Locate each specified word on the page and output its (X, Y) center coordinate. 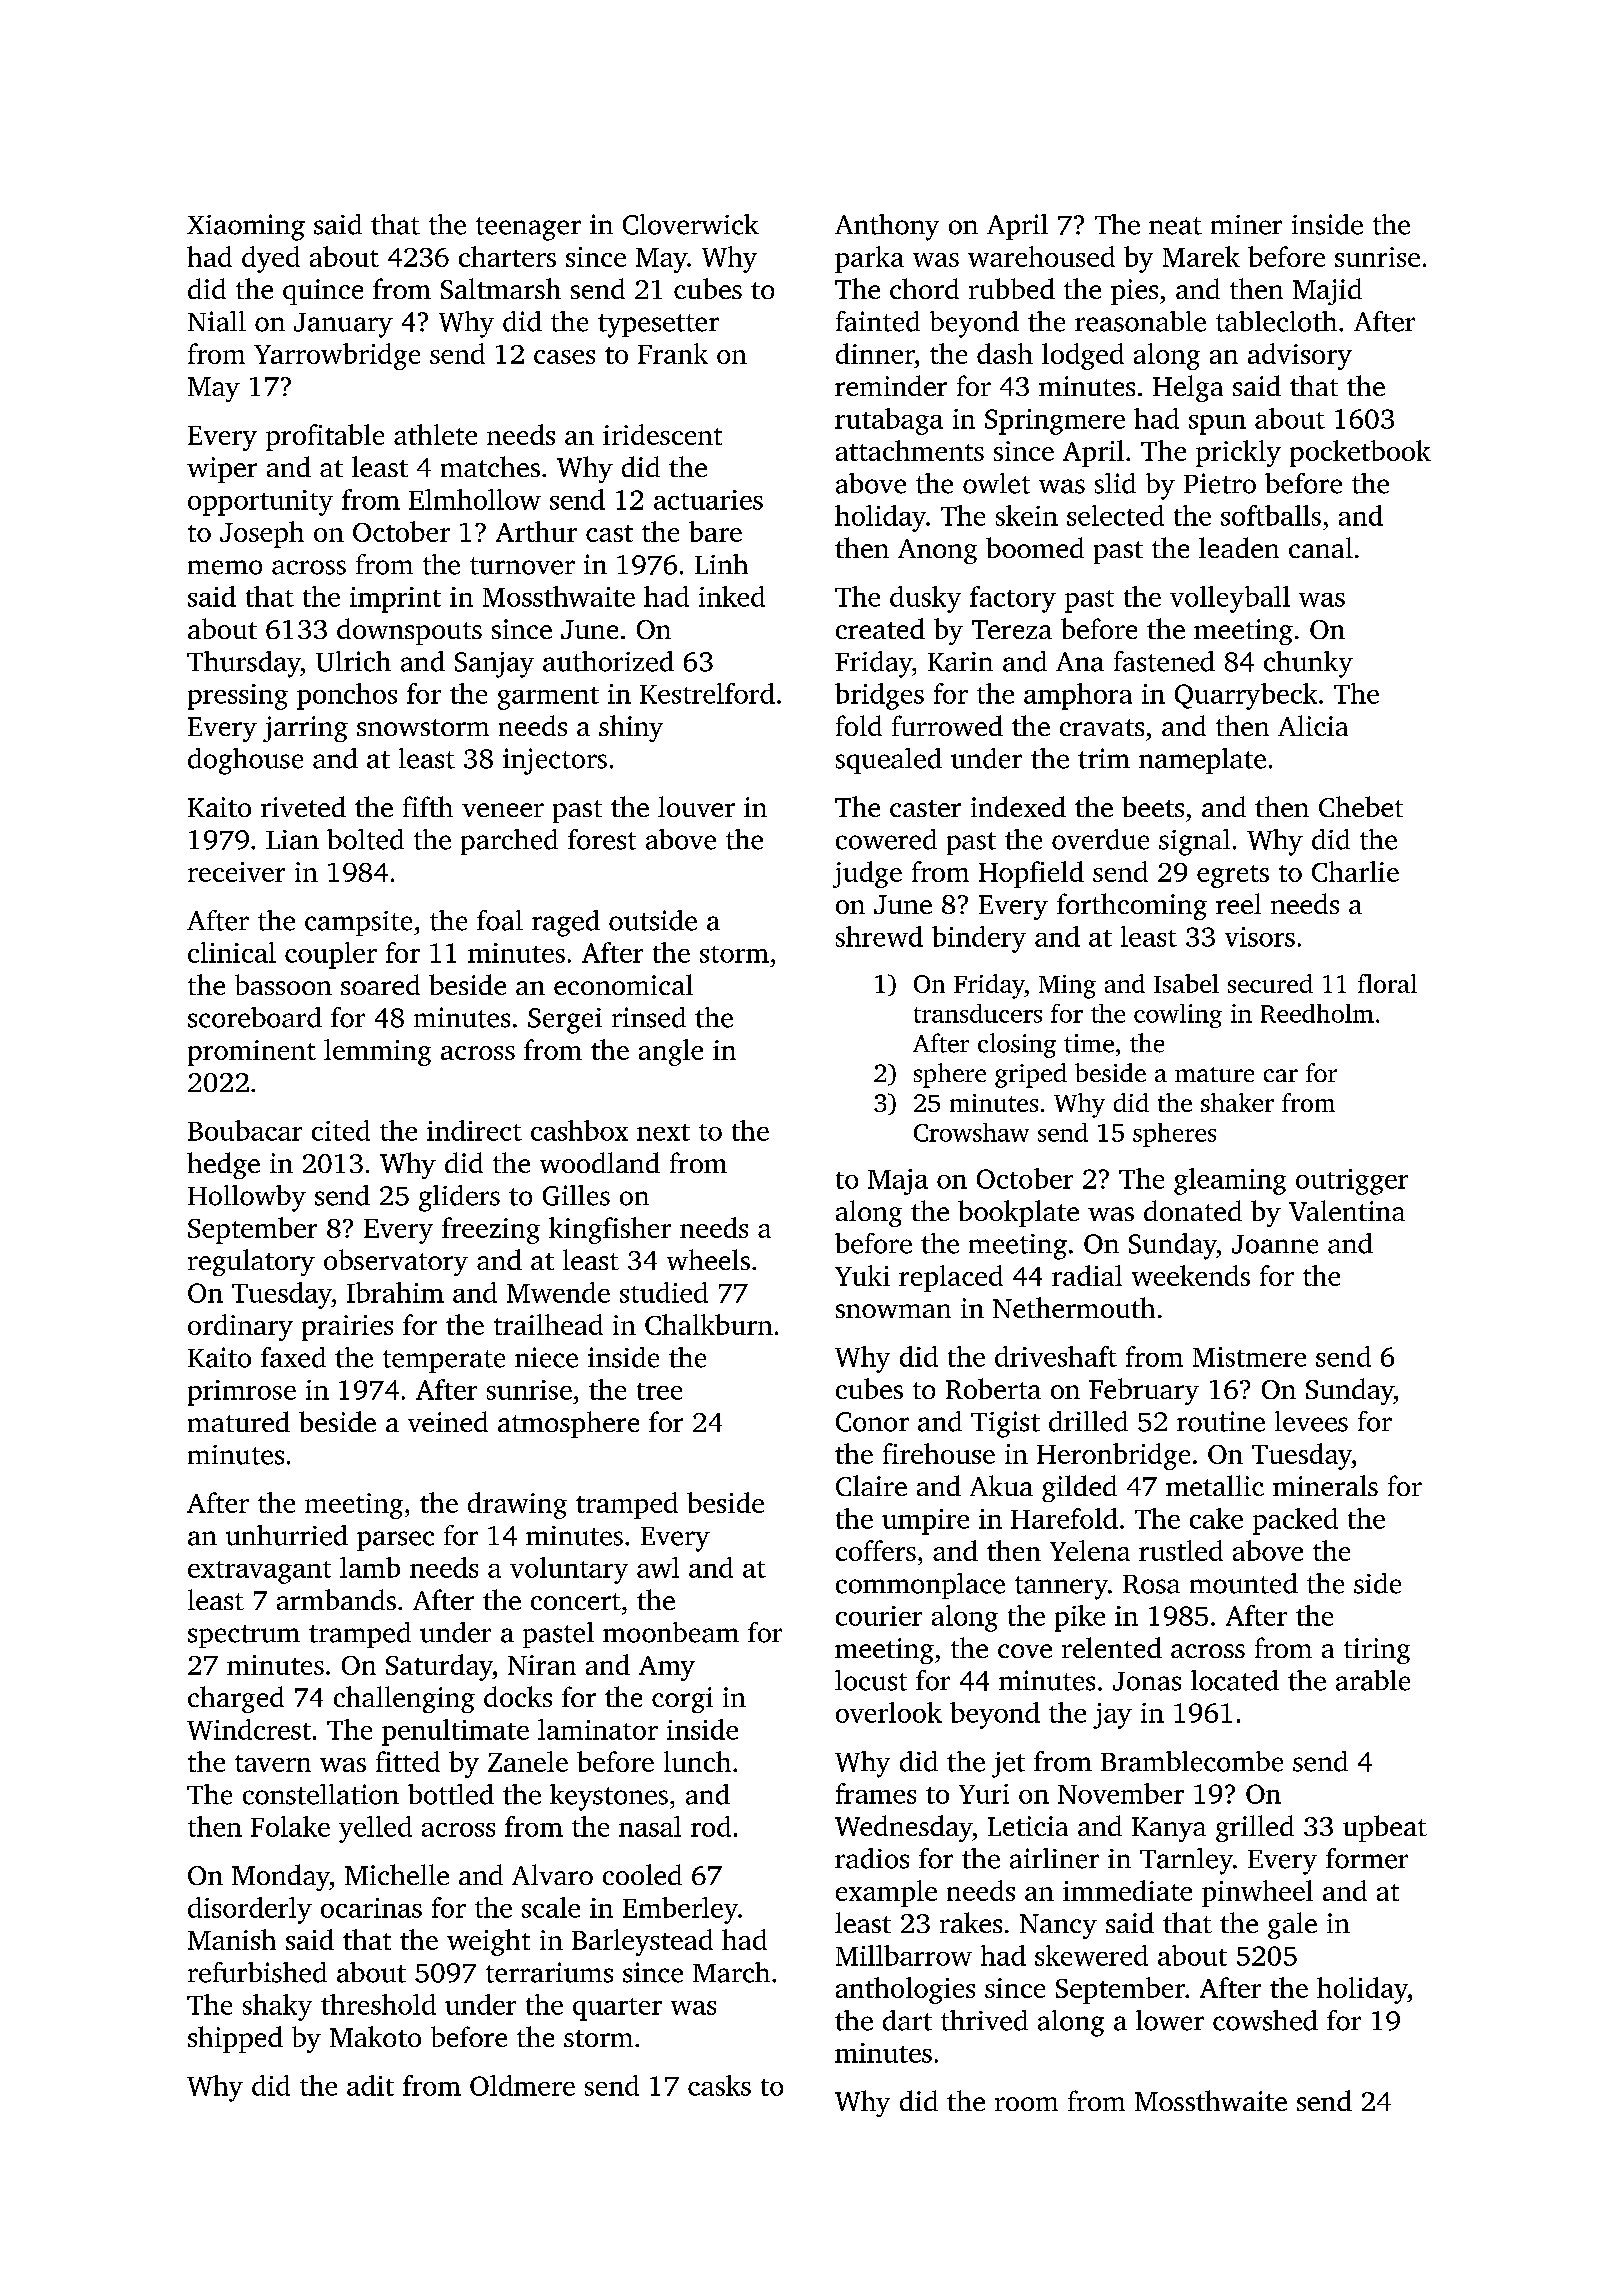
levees (1311, 1421)
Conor (872, 1422)
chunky (1308, 664)
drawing (517, 1505)
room (1026, 2104)
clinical (232, 952)
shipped (235, 2039)
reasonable (1140, 321)
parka (869, 259)
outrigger (1352, 1182)
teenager (528, 229)
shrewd (879, 936)
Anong (937, 551)
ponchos (347, 696)
